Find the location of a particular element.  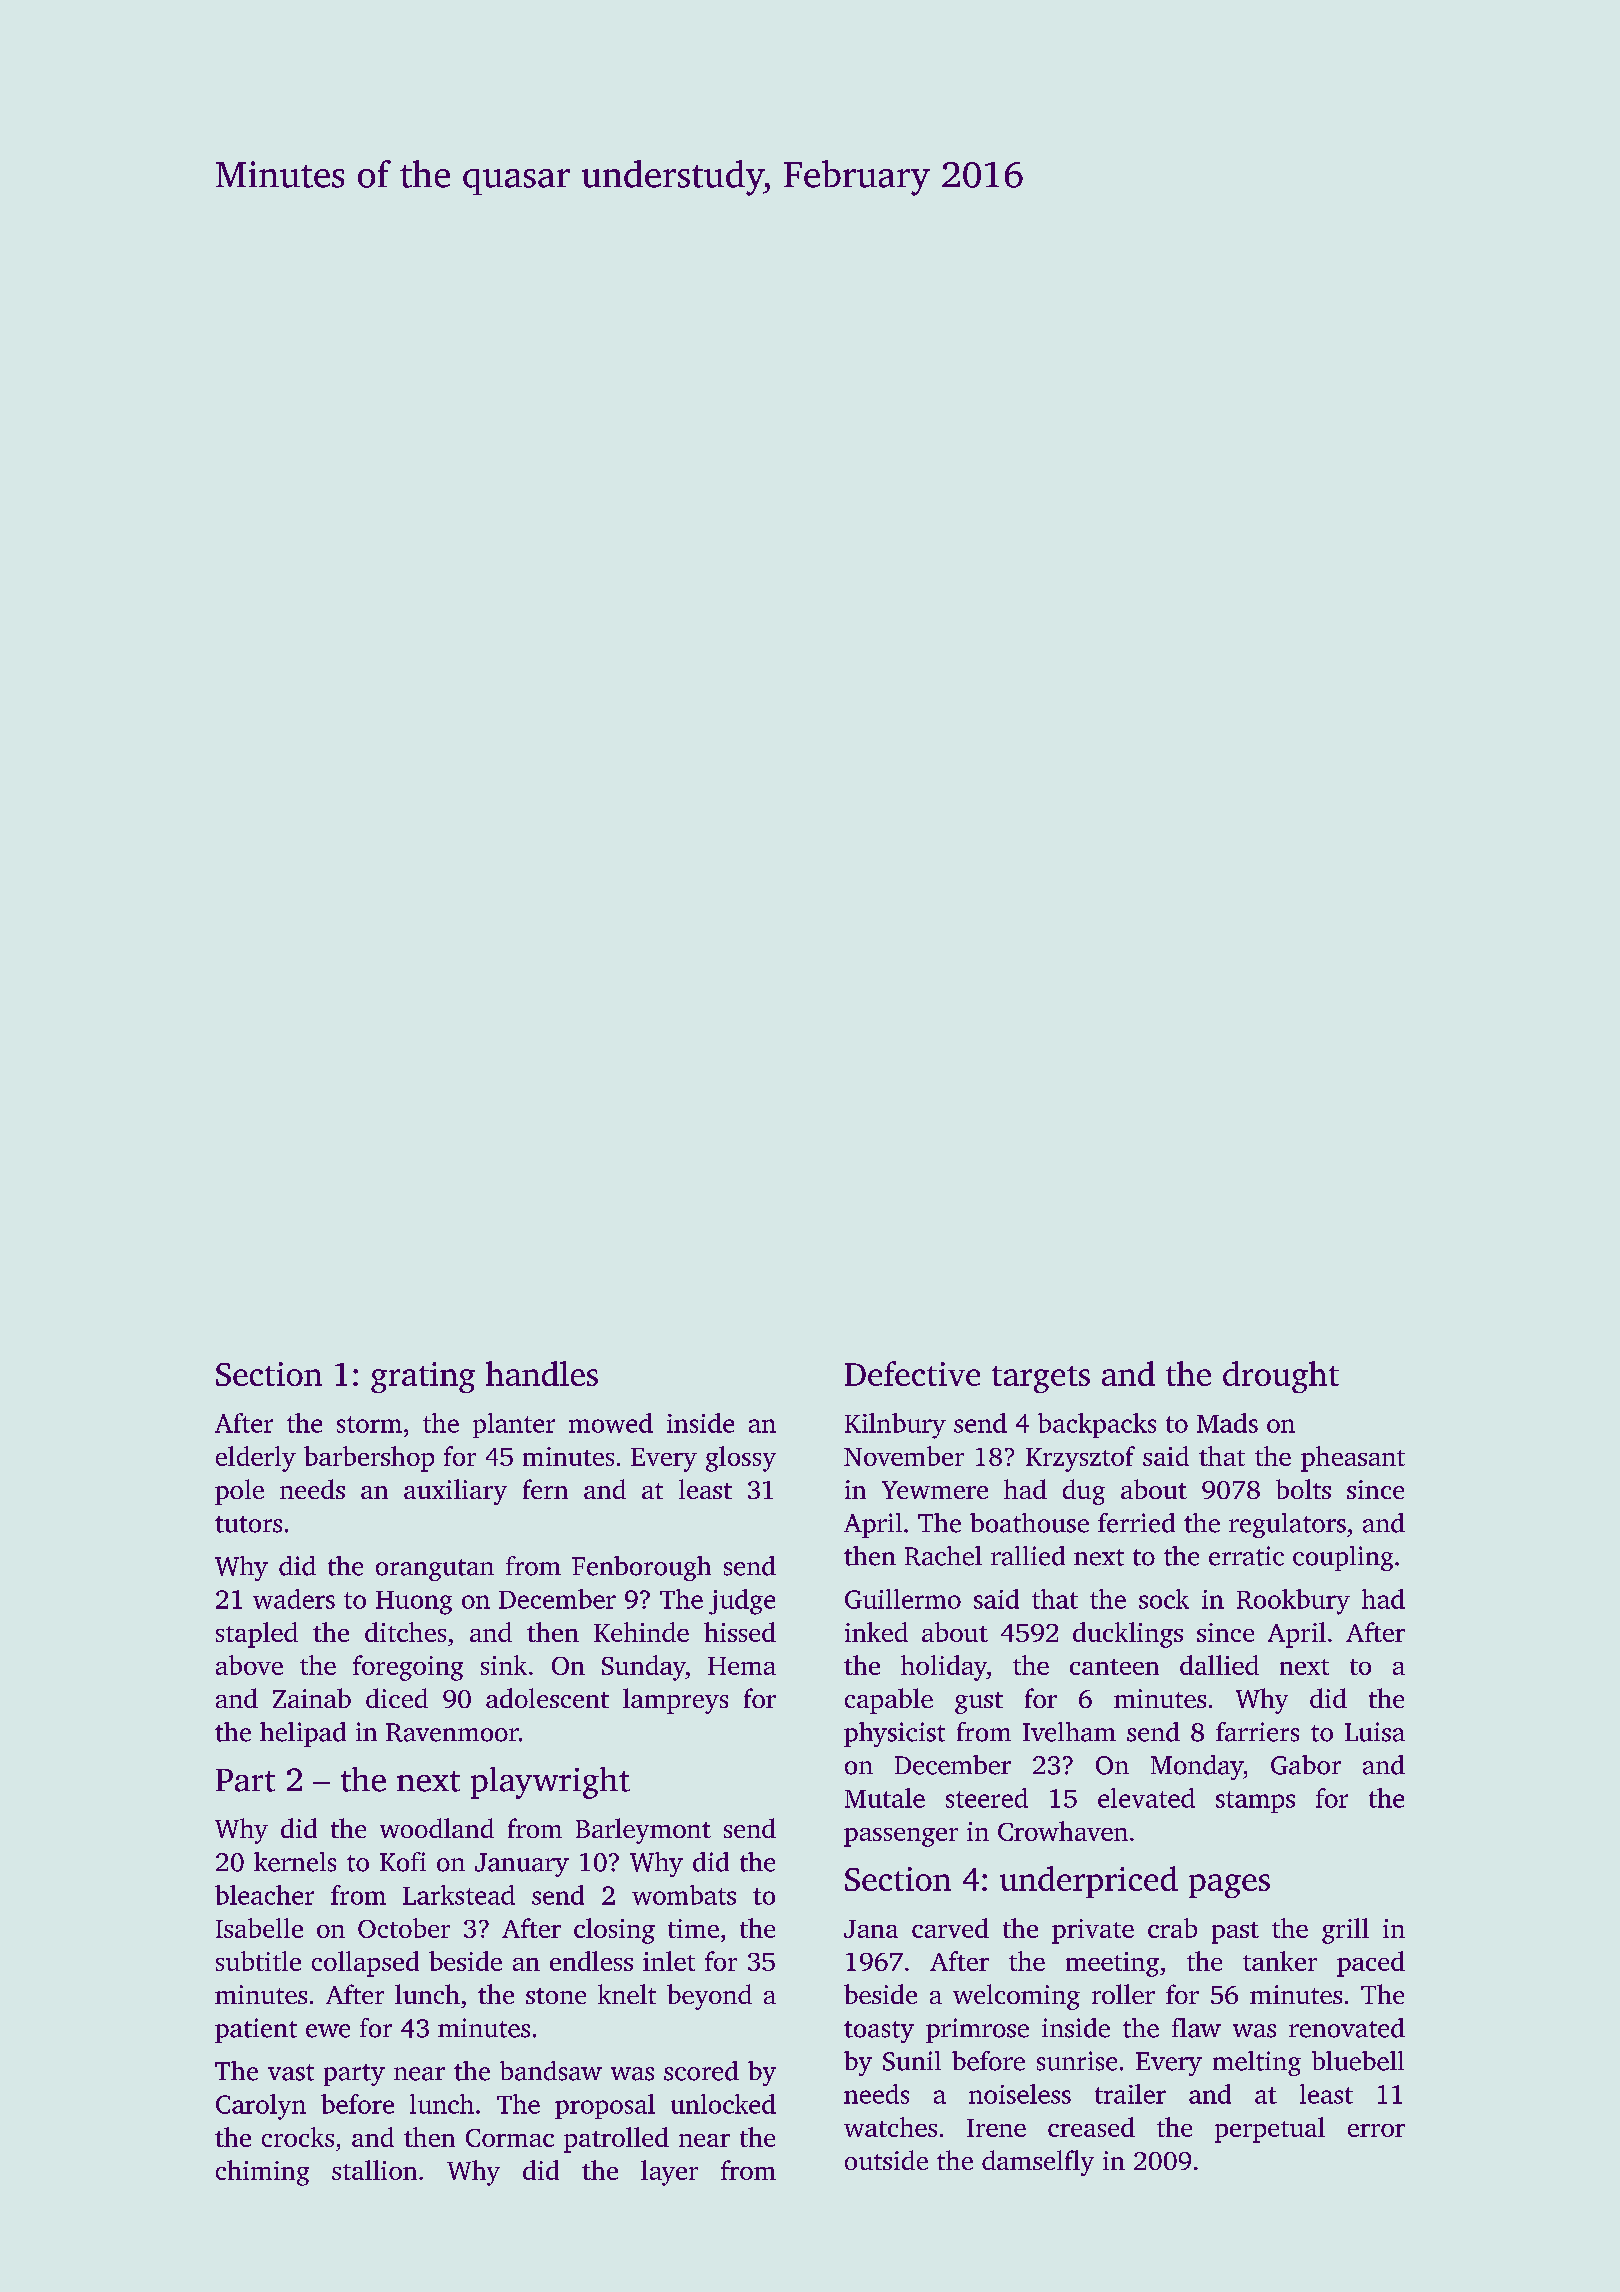

storm is located at coordinates (369, 1424).
